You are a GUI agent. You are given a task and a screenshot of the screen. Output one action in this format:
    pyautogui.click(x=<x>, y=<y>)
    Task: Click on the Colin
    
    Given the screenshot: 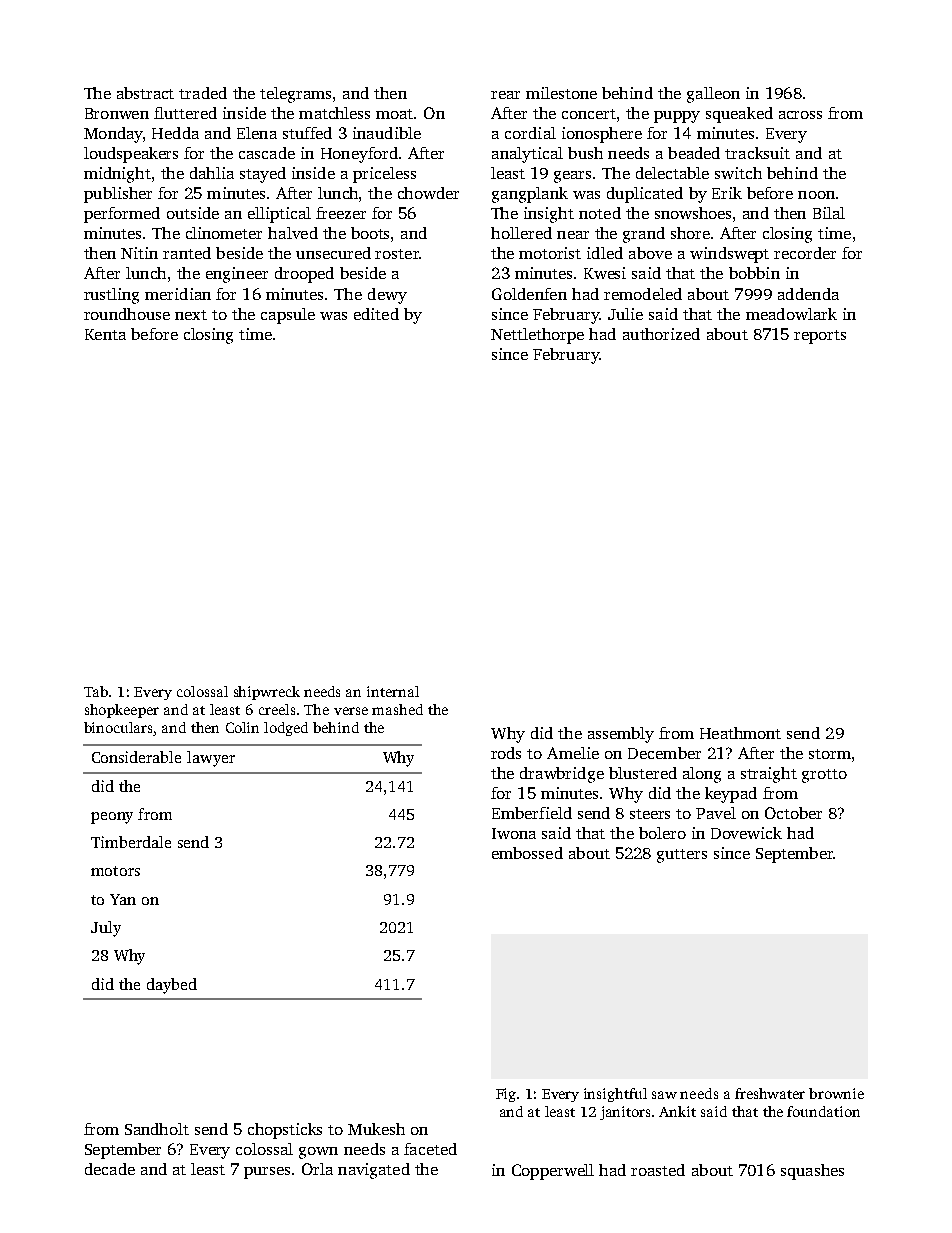 What is the action you would take?
    pyautogui.click(x=242, y=727)
